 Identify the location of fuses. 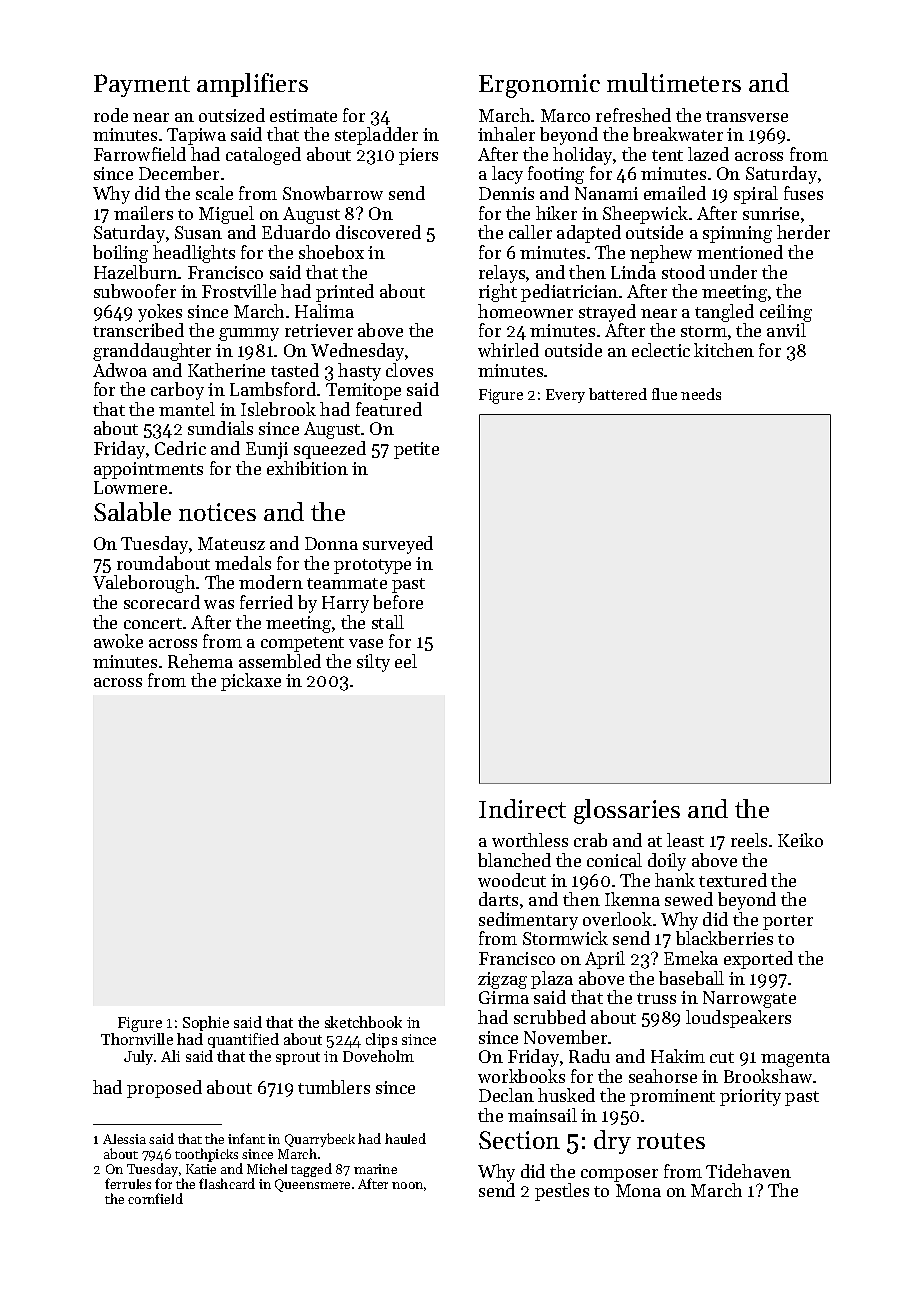
(803, 193).
